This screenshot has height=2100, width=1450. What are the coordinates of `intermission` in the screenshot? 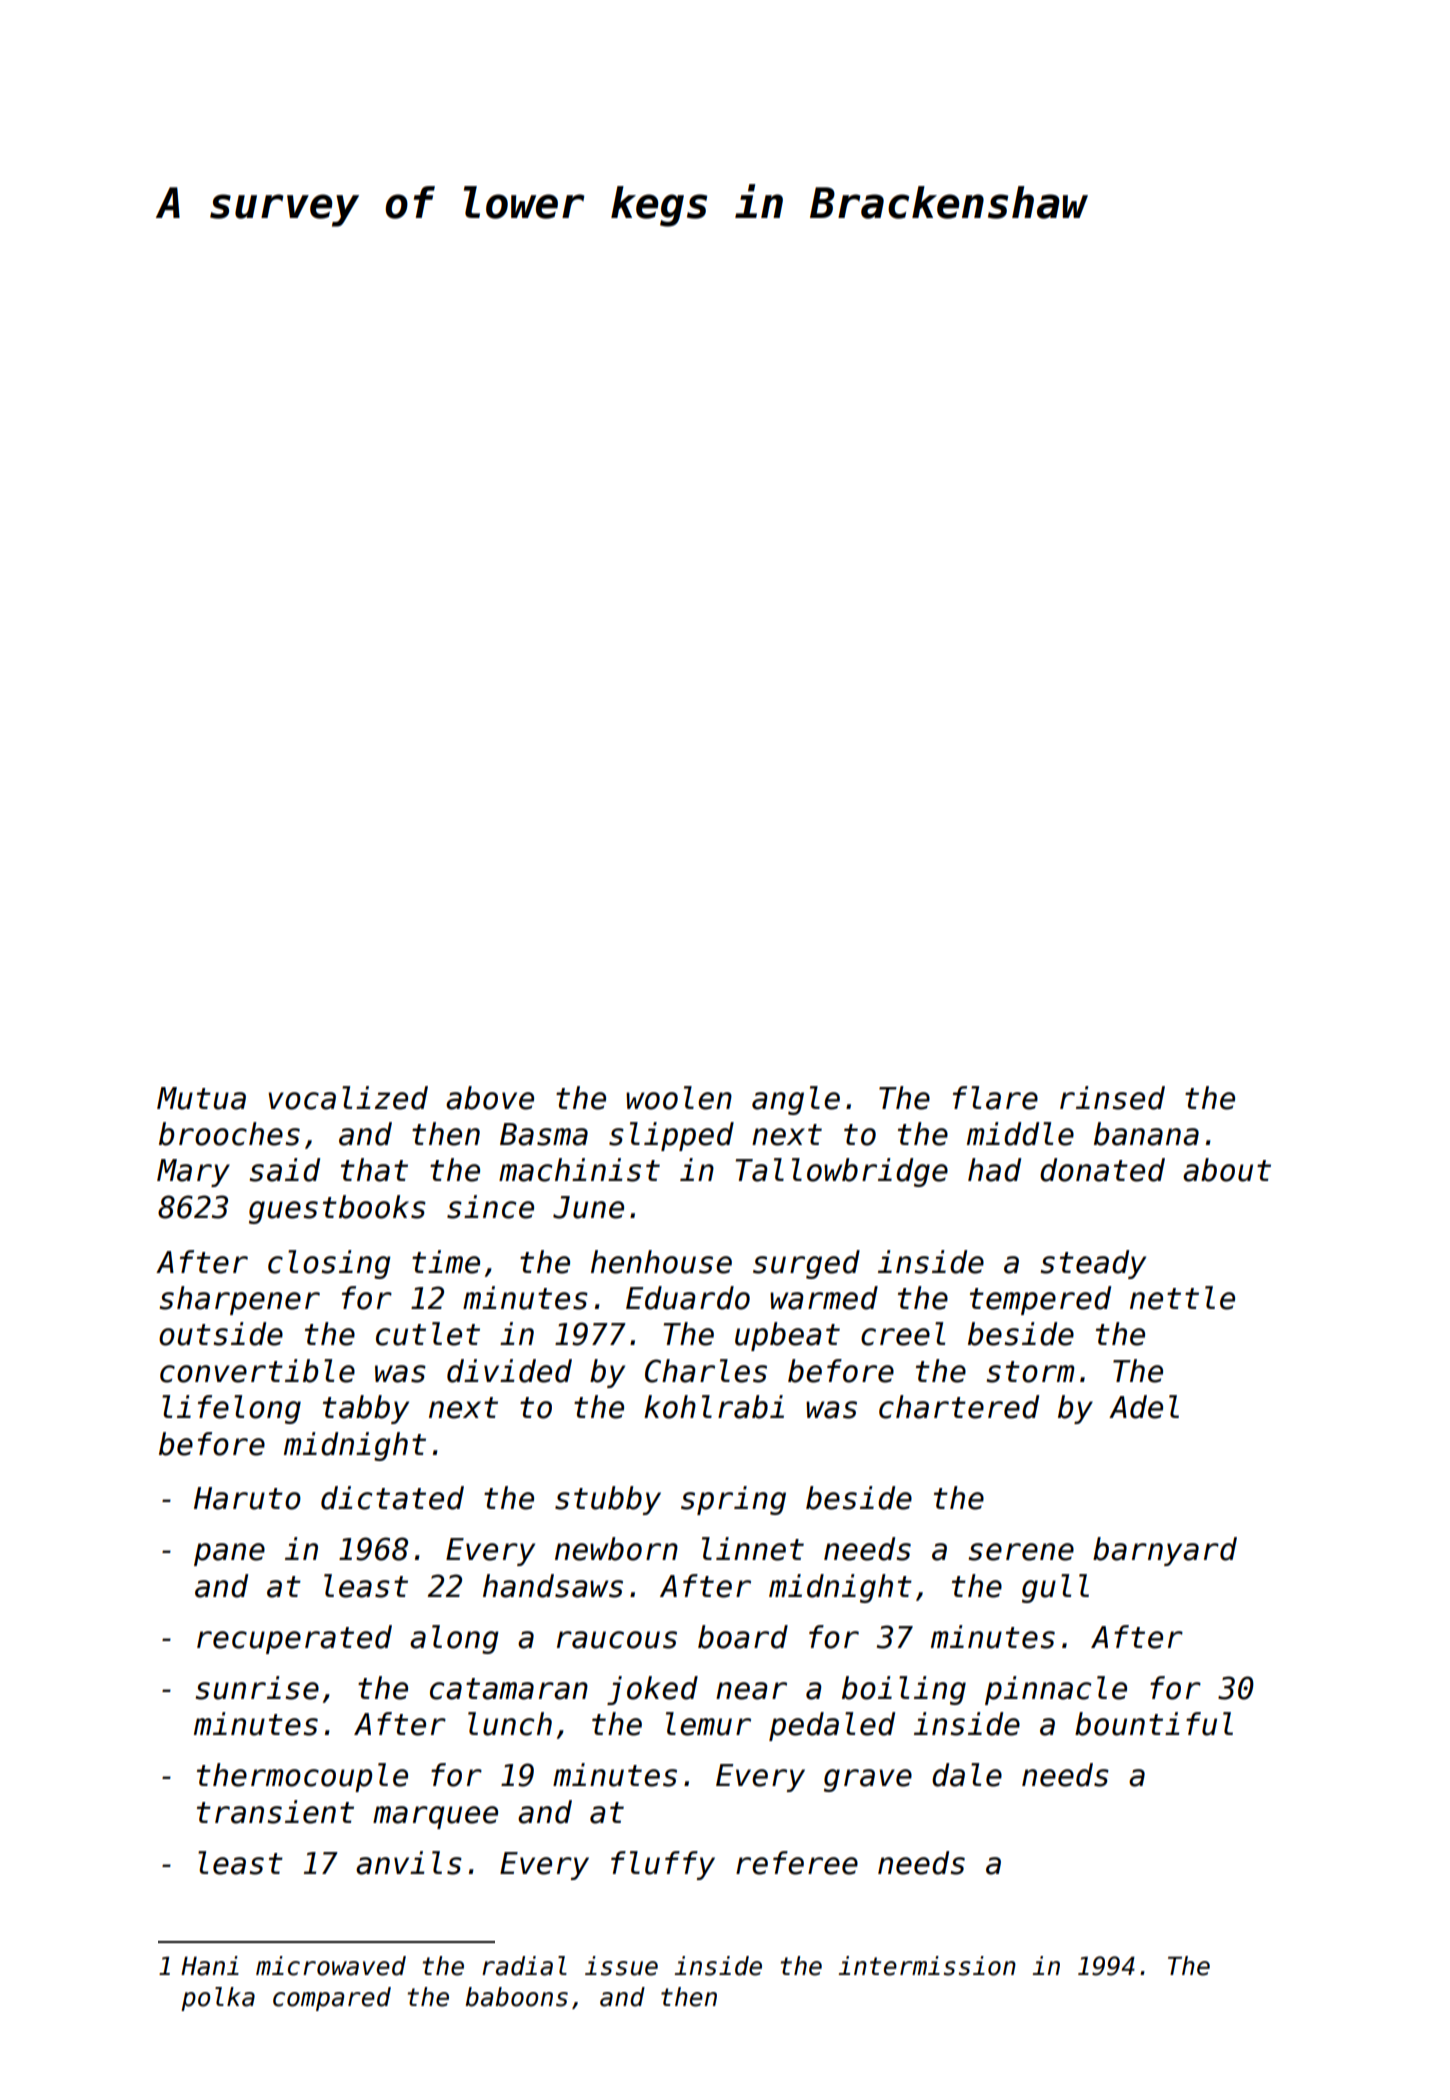 It's located at (927, 1966).
